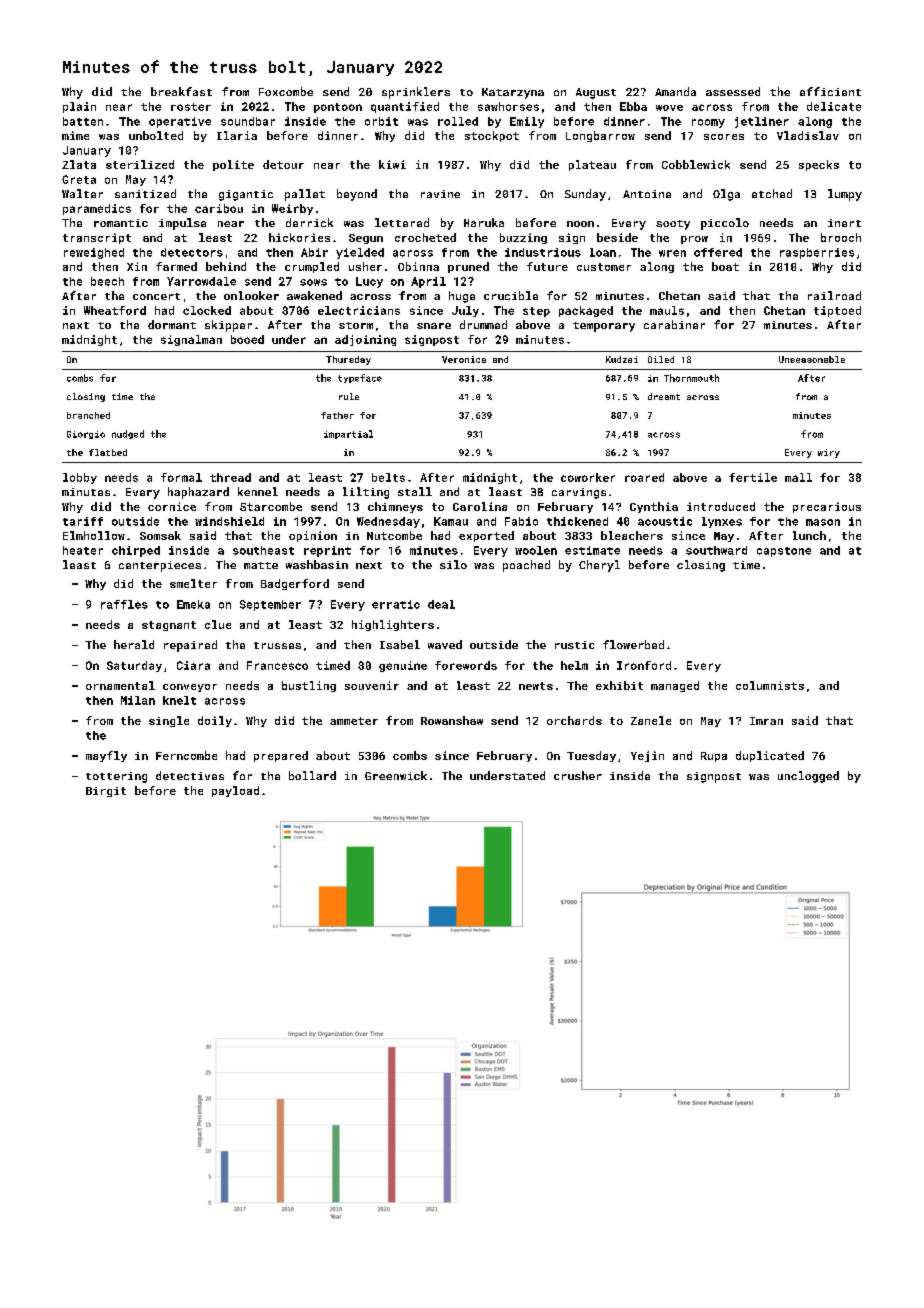 The image size is (924, 1308). Describe the element at coordinates (134, 644) in the screenshot. I see `herald` at that location.
